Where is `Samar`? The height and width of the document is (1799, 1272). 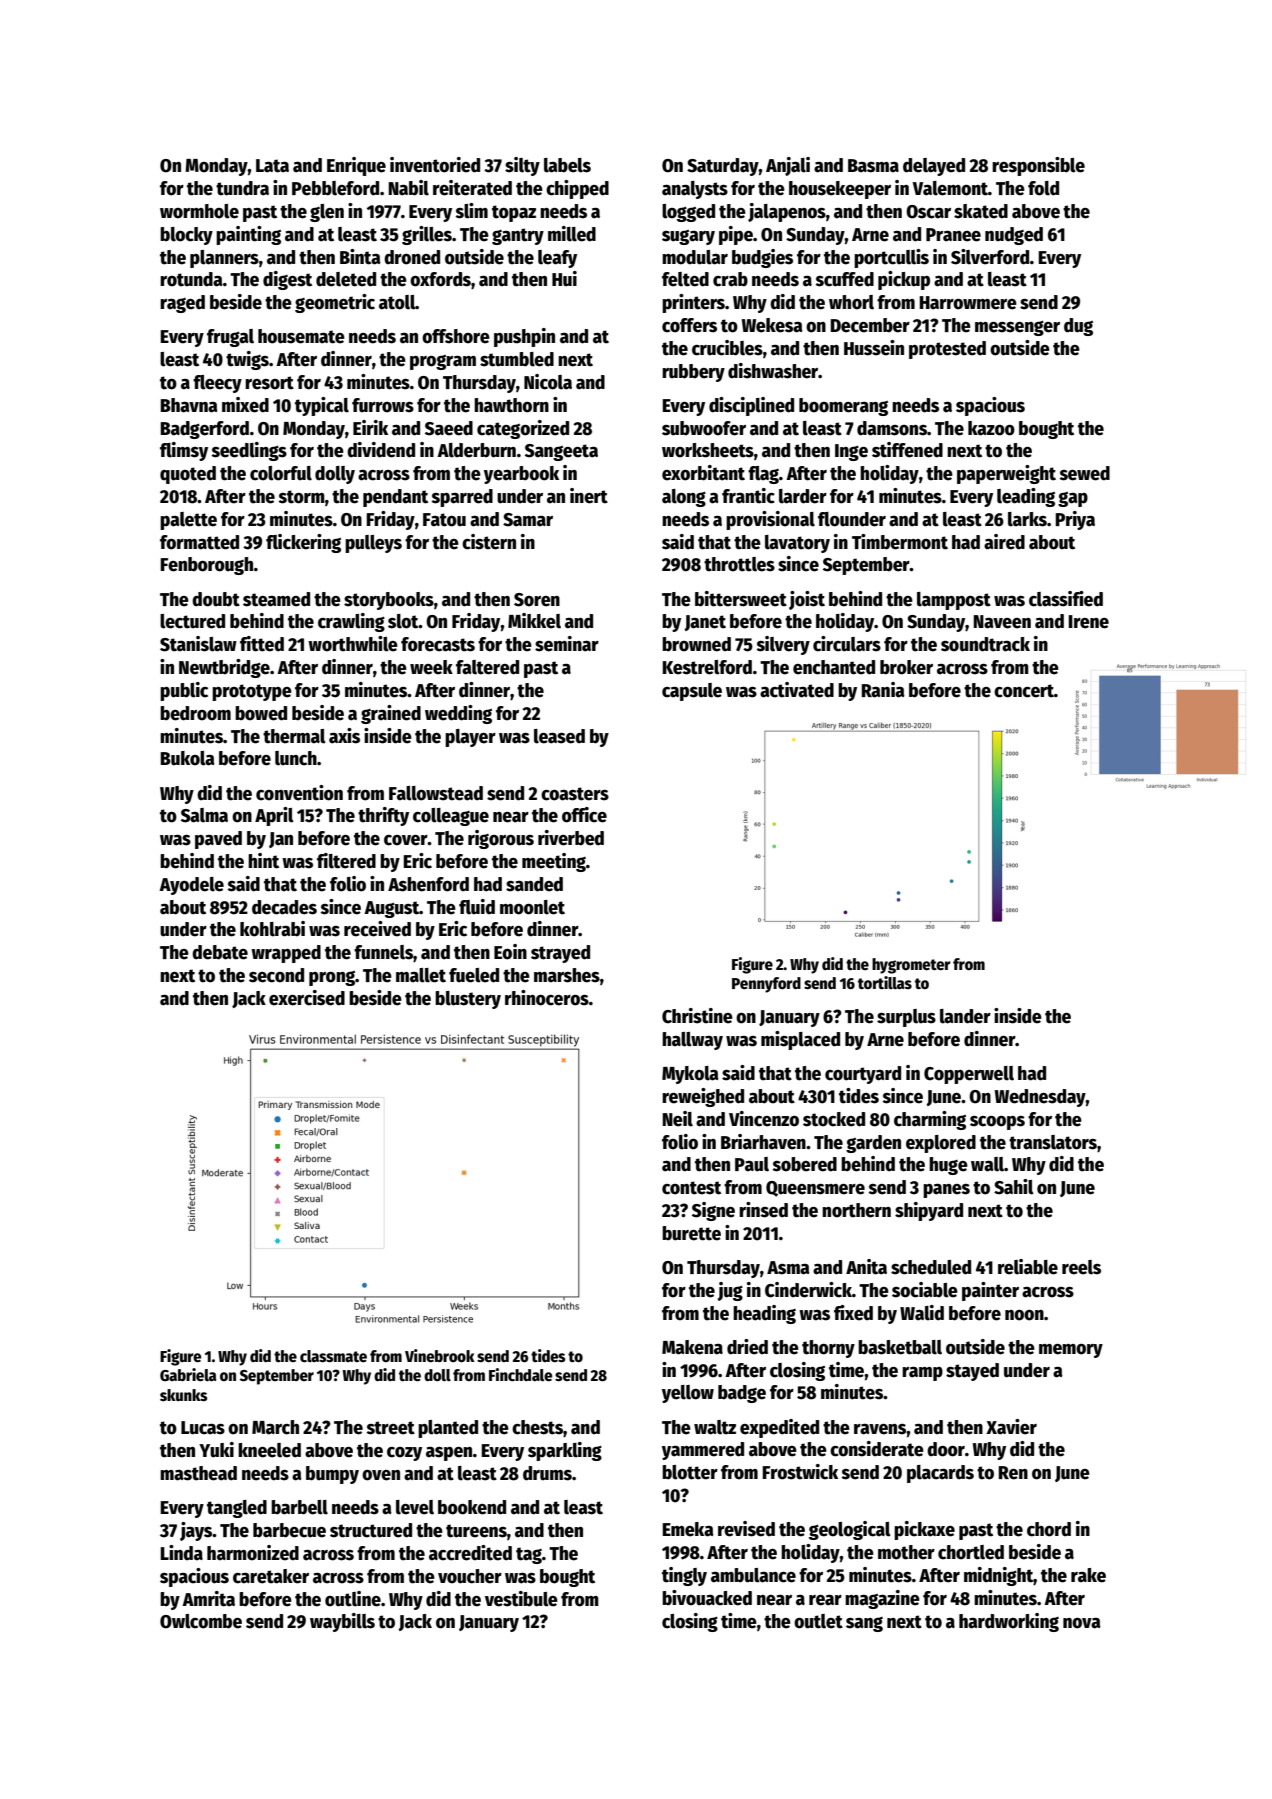 Samar is located at coordinates (528, 520).
